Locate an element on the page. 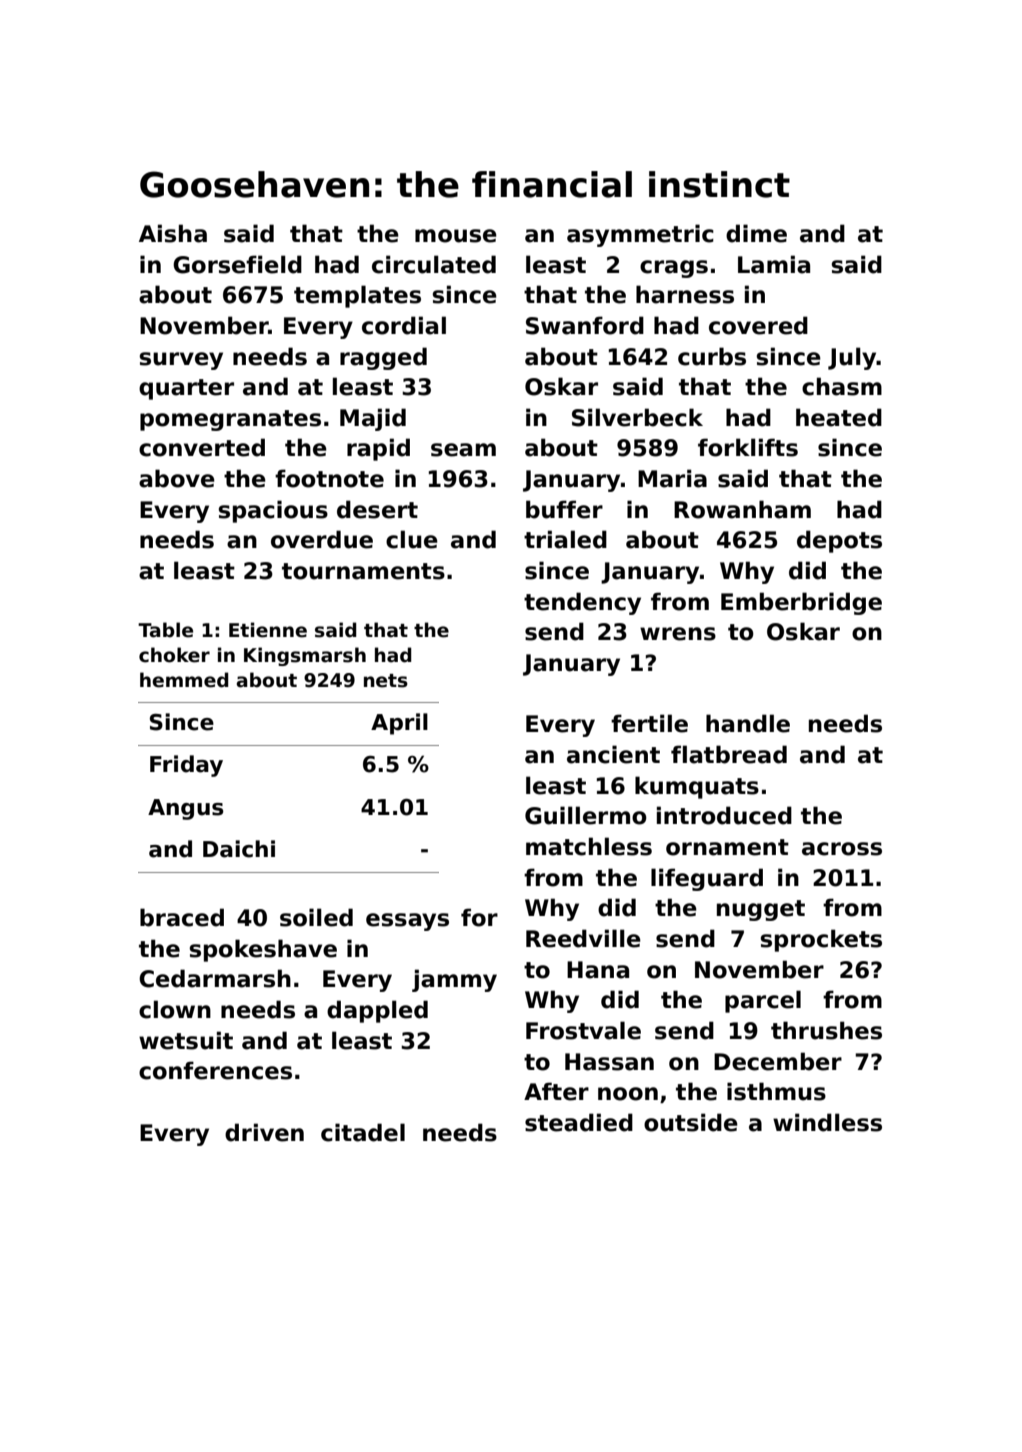  cordial is located at coordinates (404, 325).
